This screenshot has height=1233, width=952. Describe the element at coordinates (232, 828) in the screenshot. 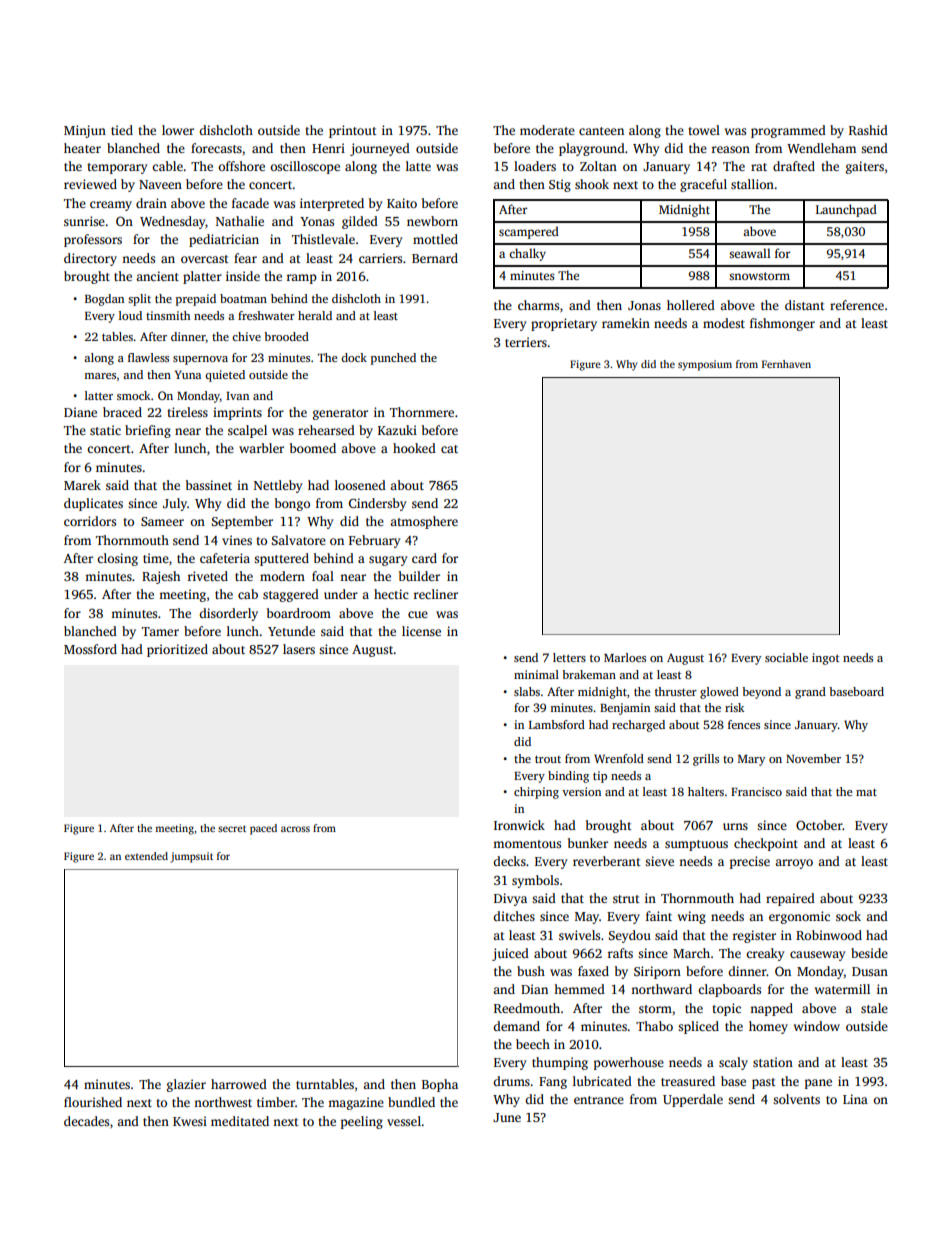

I see `secret` at that location.
